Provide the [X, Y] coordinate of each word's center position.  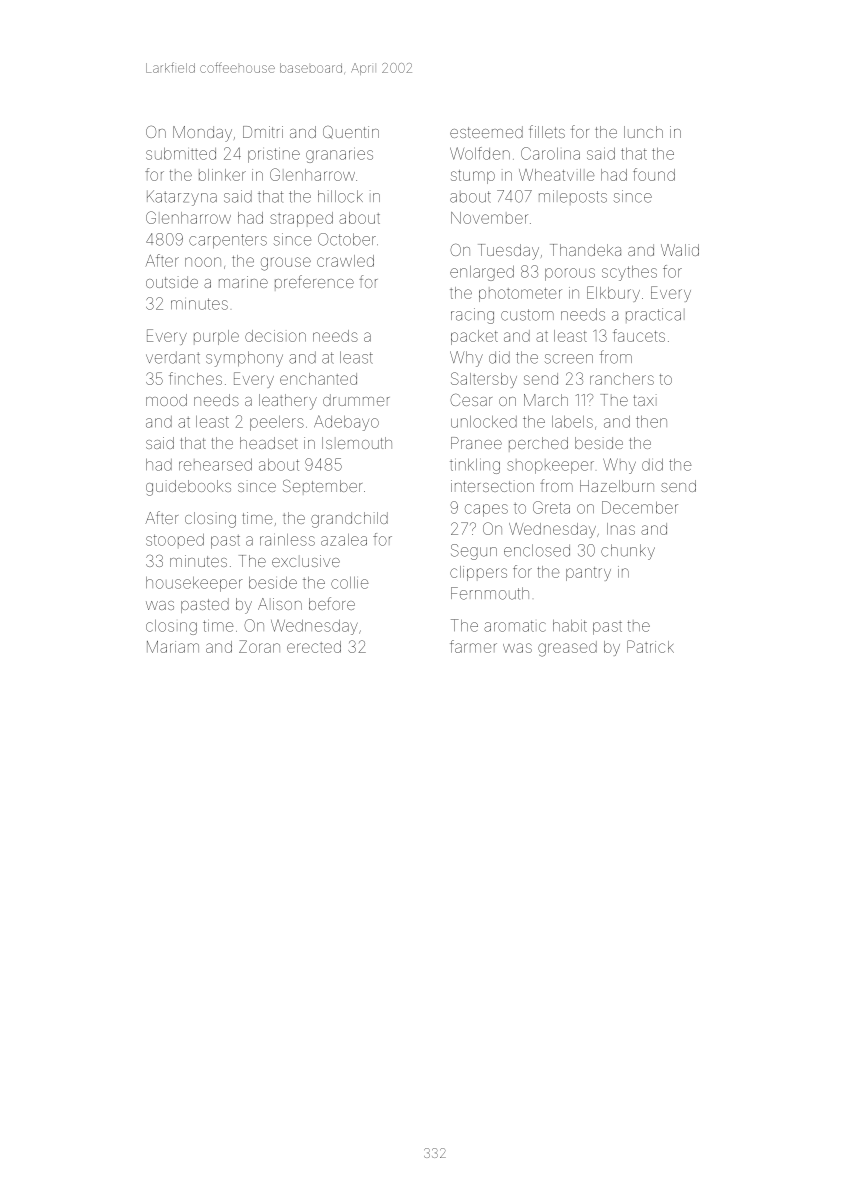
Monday [202, 134]
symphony [244, 359]
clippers [478, 573]
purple [216, 337]
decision [275, 336]
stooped [175, 540]
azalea [344, 540]
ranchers [622, 379]
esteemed [486, 132]
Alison [280, 604]
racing [472, 316]
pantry [588, 574]
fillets [547, 131]
